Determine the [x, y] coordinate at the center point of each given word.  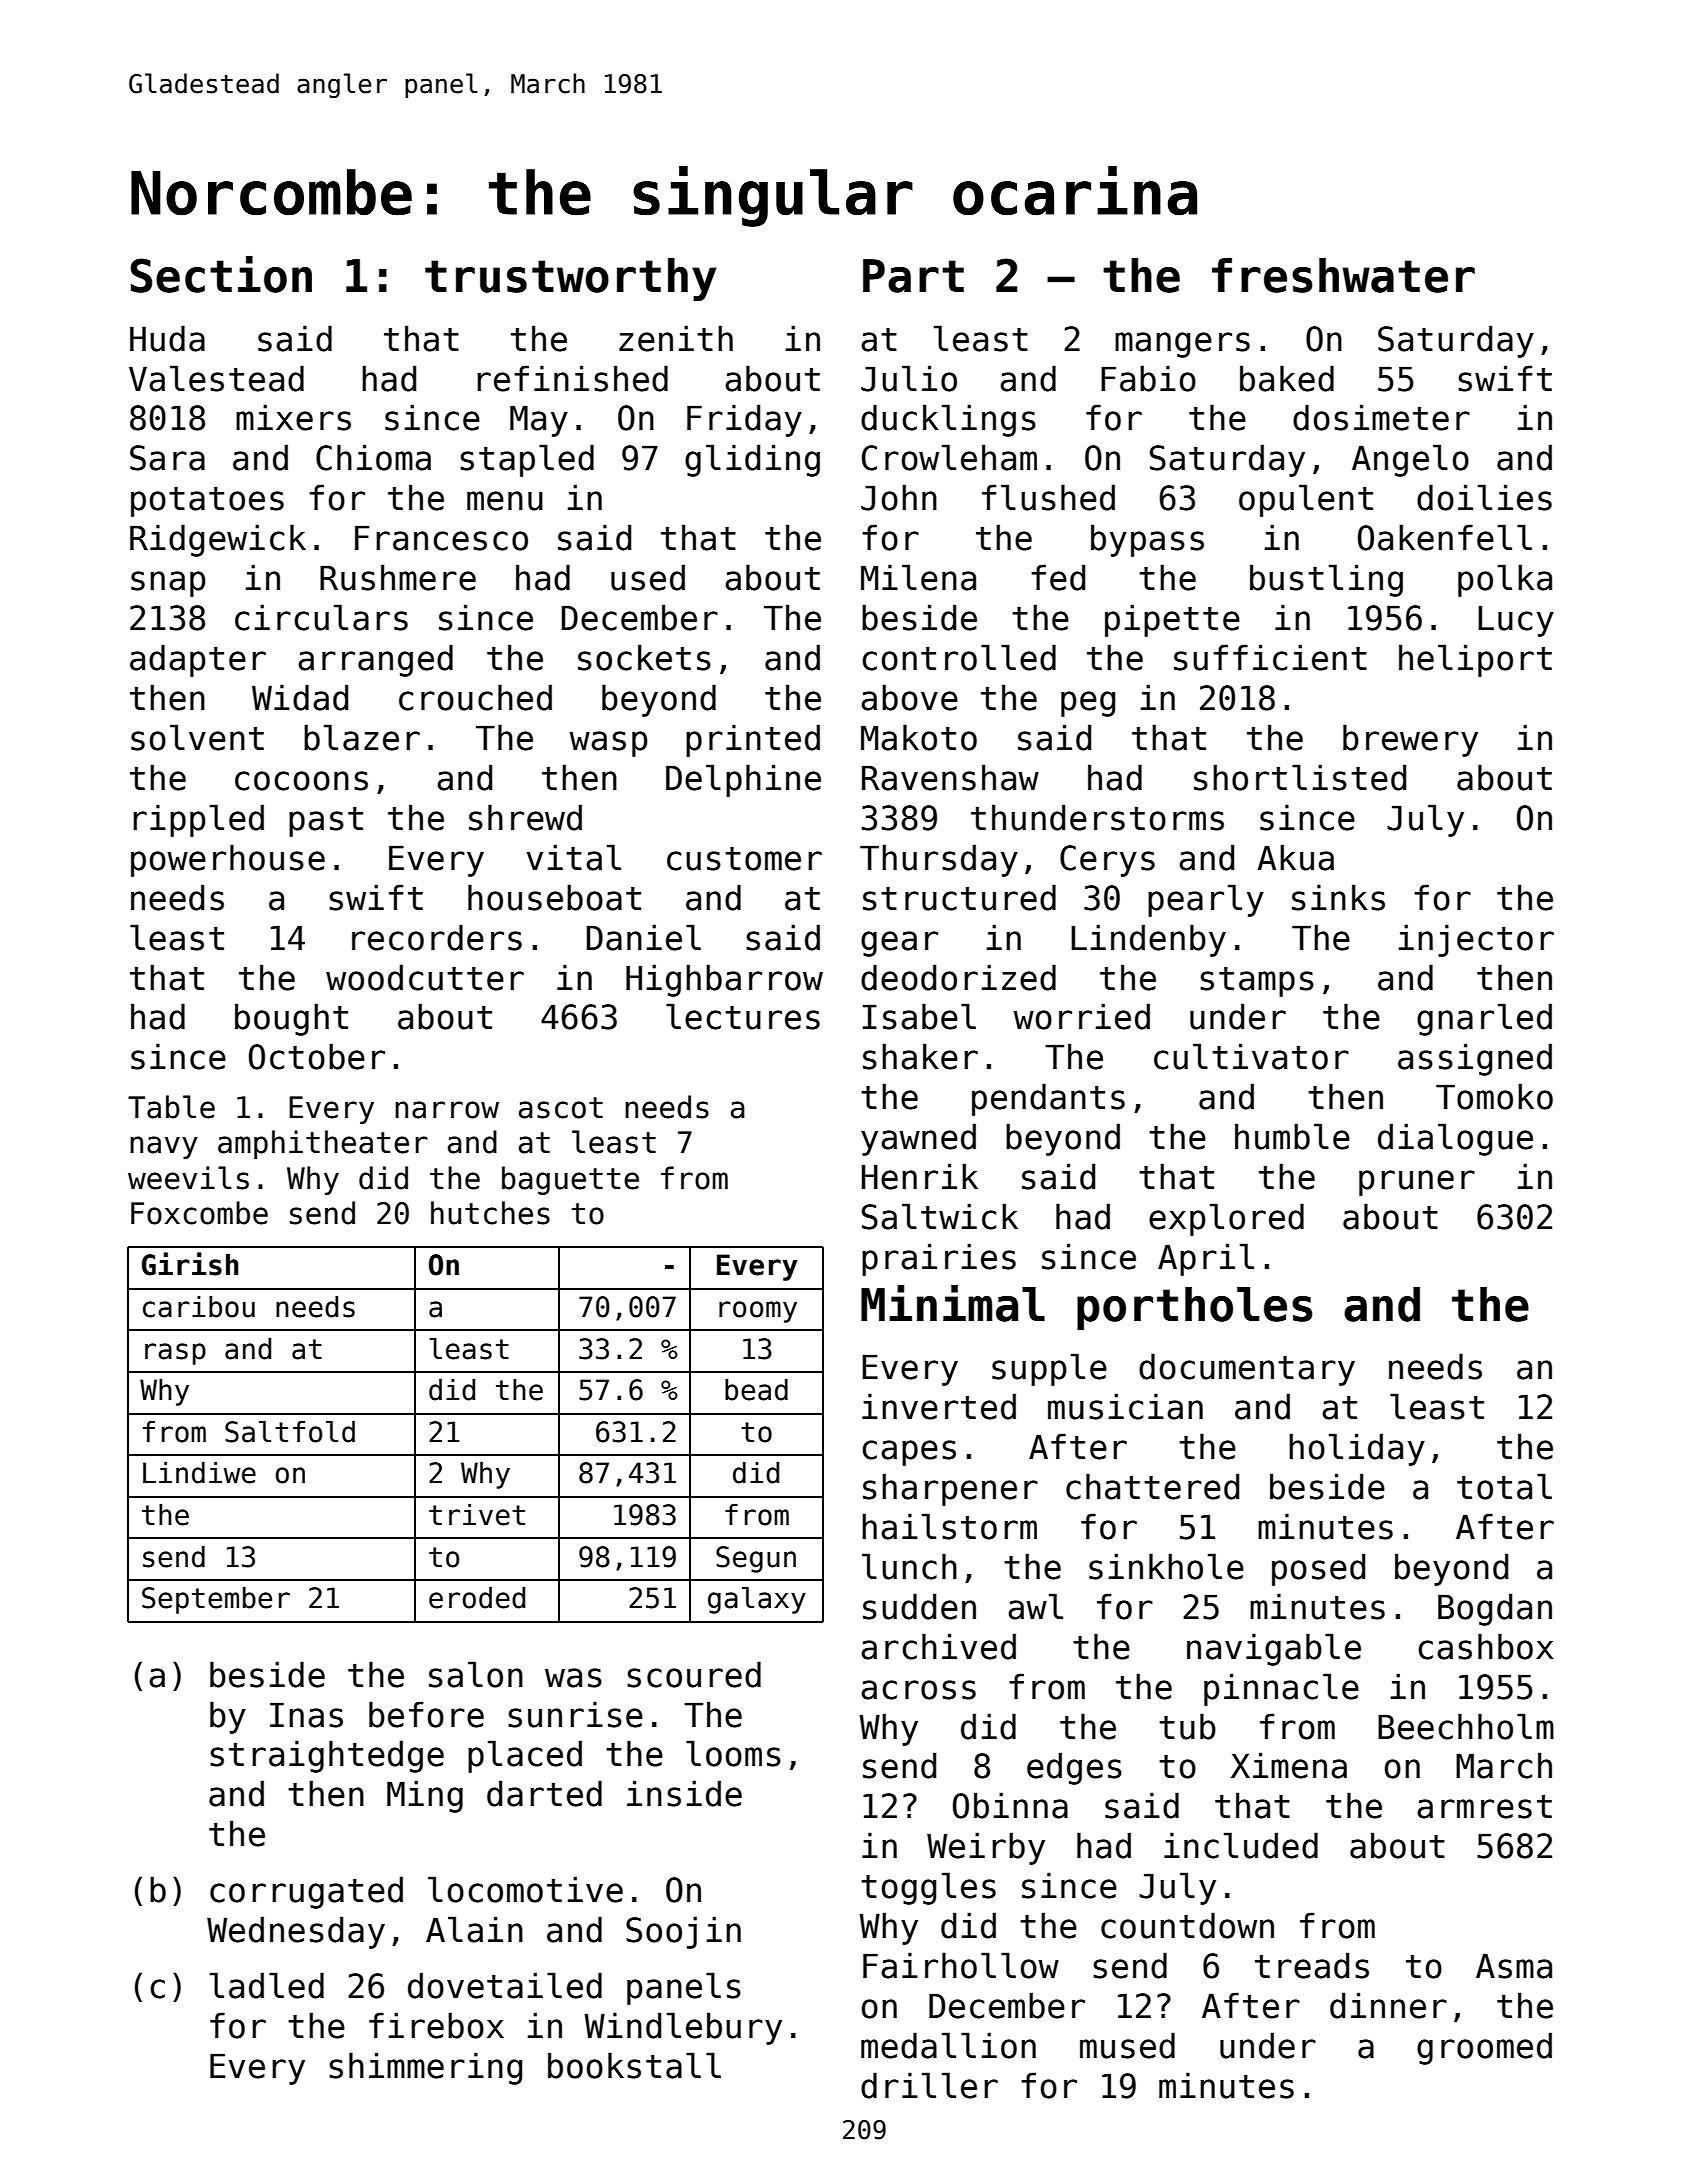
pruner [1417, 1183]
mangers [1182, 345]
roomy [758, 1312]
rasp [175, 1354]
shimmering [425, 2068]
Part [913, 276]
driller [929, 2085]
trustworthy [571, 279]
